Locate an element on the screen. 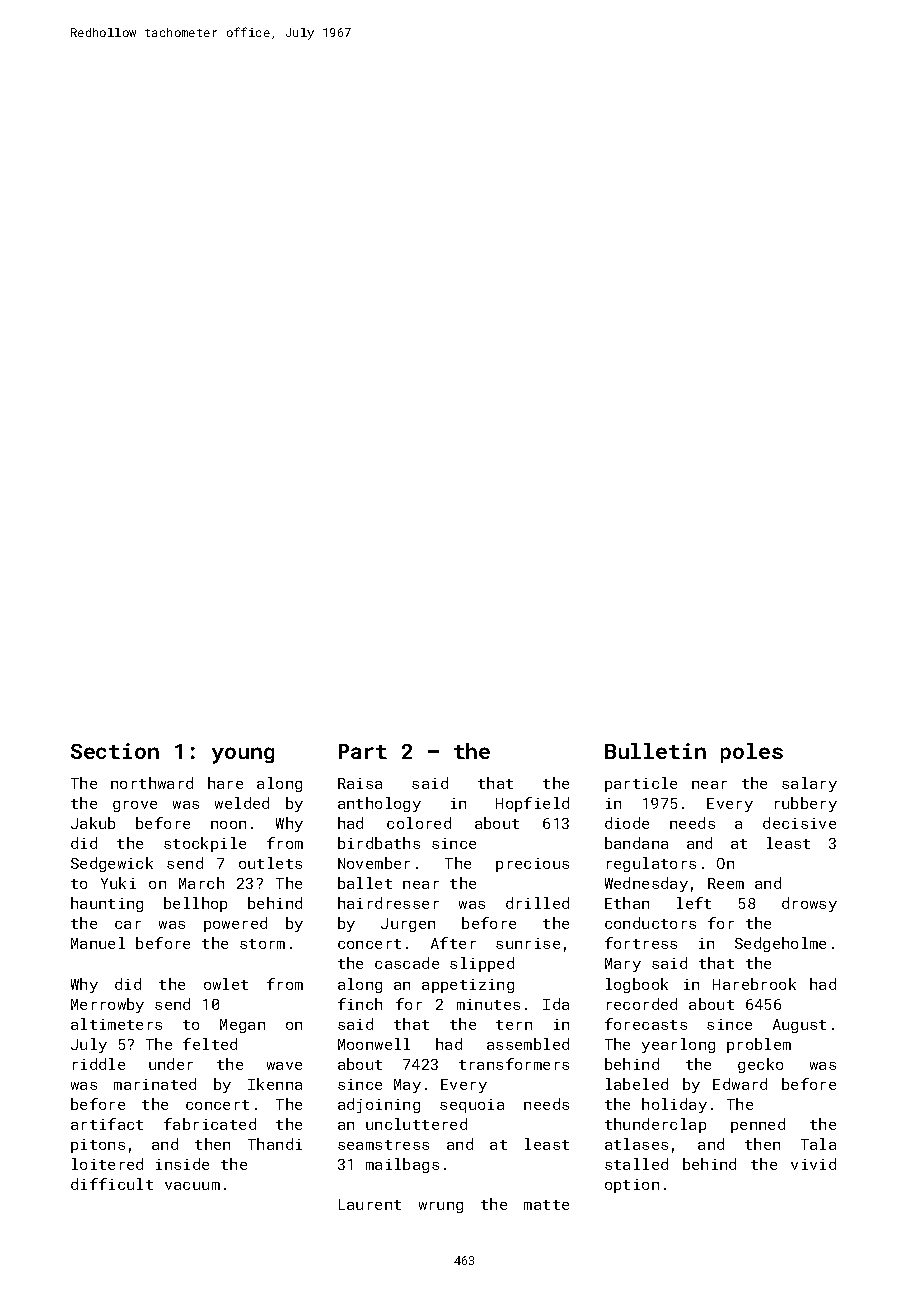 This screenshot has height=1316, width=908. matte is located at coordinates (546, 1205).
